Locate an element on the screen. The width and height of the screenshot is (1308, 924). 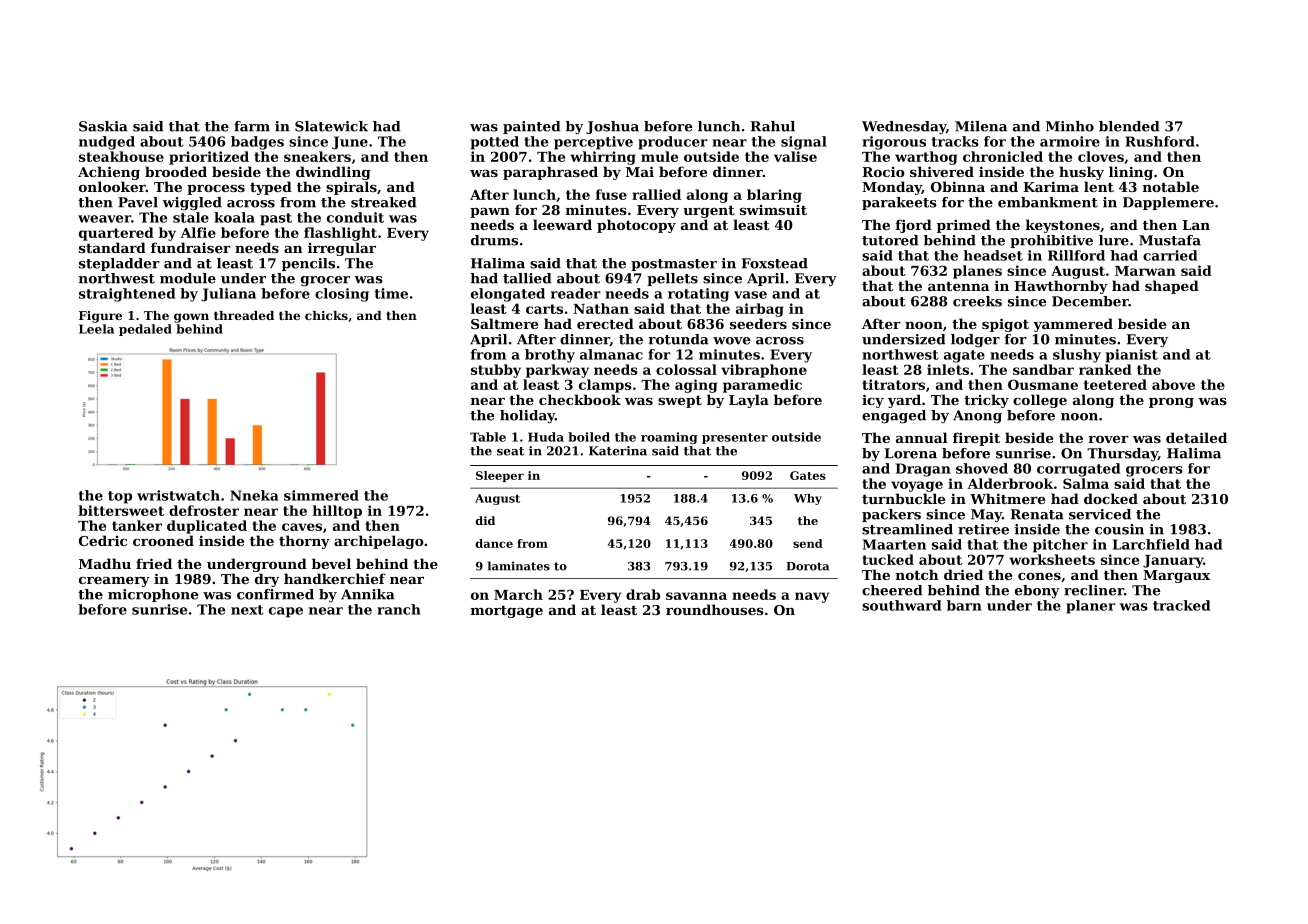
urgent is located at coordinates (709, 212).
